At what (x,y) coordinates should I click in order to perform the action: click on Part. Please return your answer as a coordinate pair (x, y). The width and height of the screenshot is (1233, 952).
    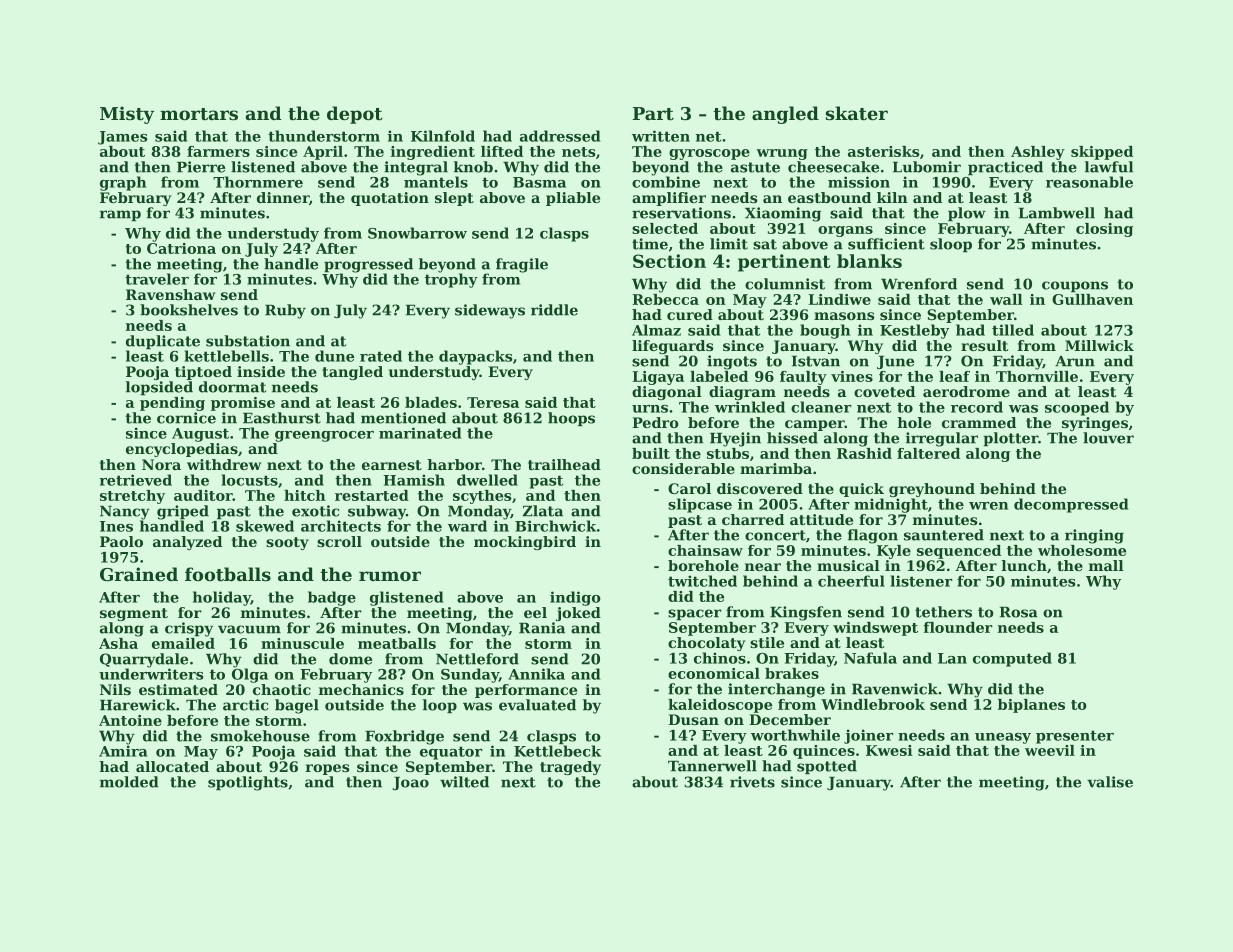
    Looking at the image, I should click on (653, 113).
